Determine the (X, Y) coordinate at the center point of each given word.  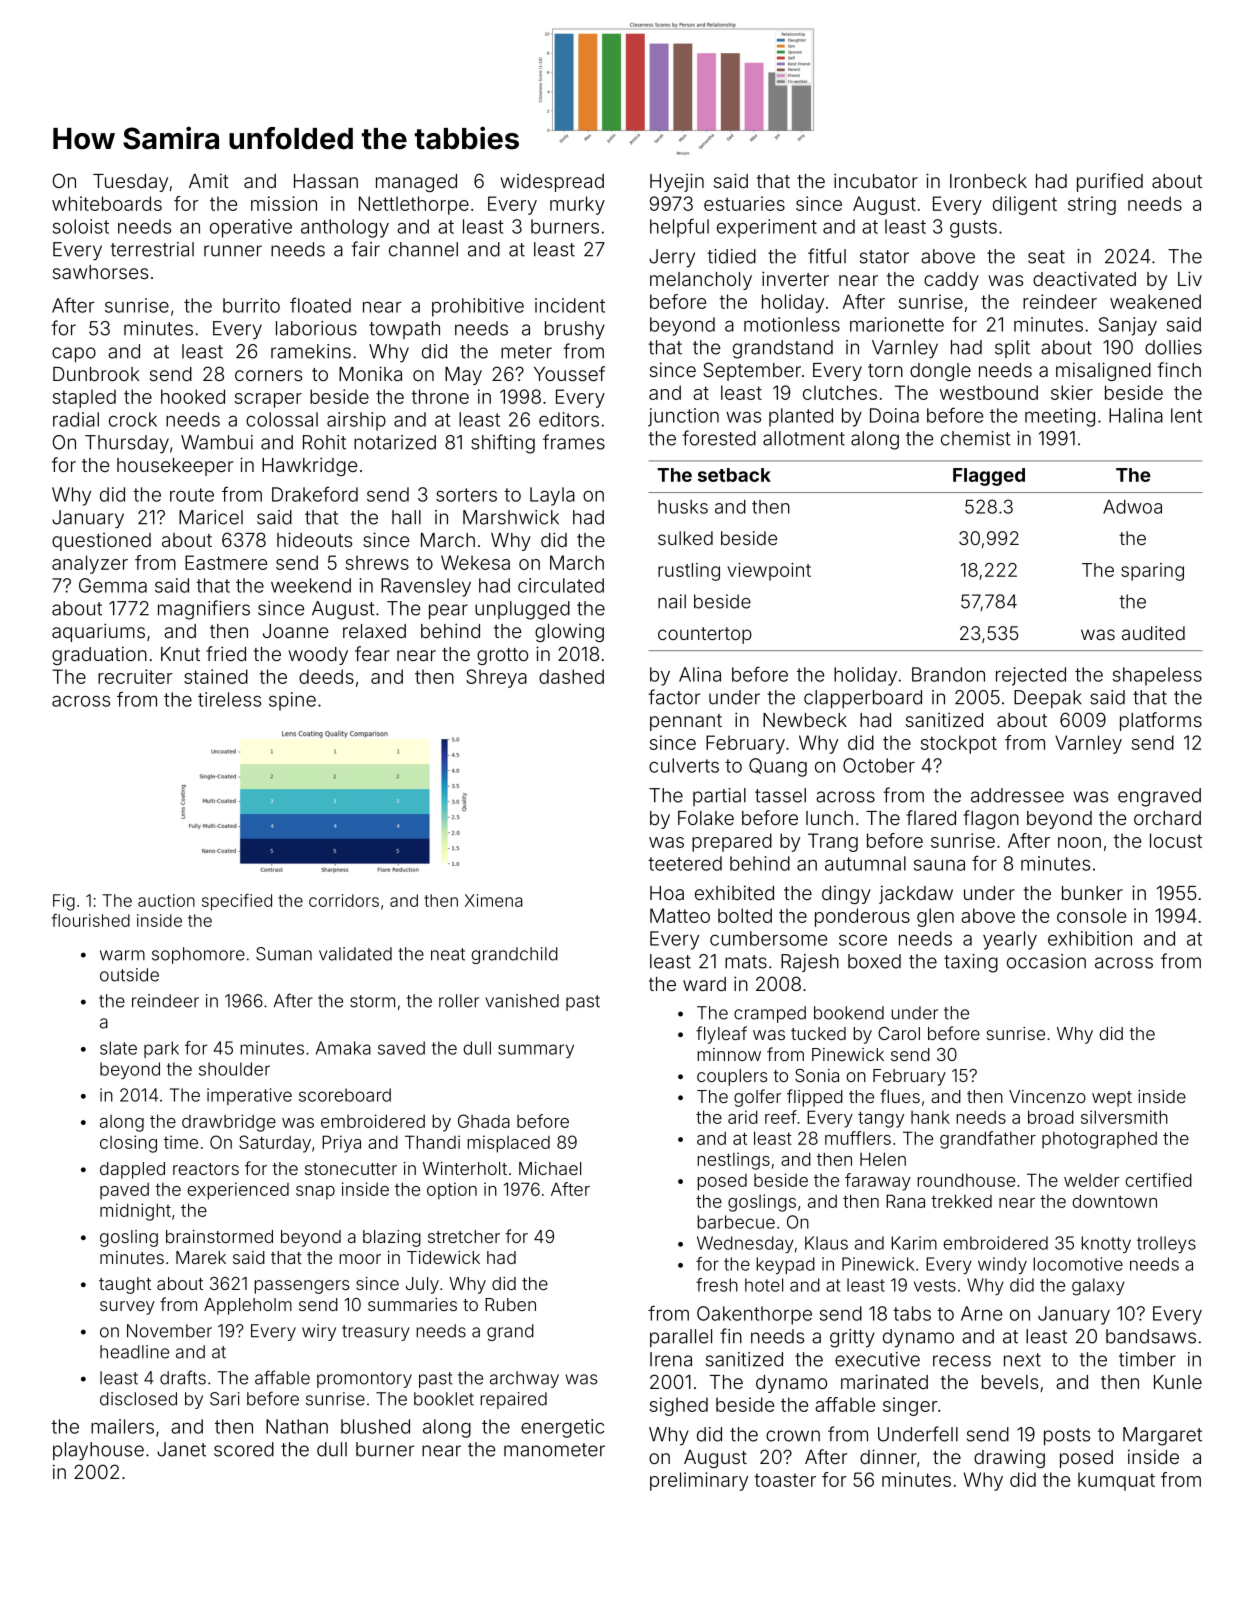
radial (76, 419)
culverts (684, 765)
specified (237, 902)
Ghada (484, 1121)
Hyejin (677, 182)
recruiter (135, 676)
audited (1153, 633)
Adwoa (1132, 507)
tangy (881, 1119)
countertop (705, 635)
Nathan (297, 1426)
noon (1079, 842)
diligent (1025, 205)
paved (124, 1191)
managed (416, 183)
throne (440, 396)
